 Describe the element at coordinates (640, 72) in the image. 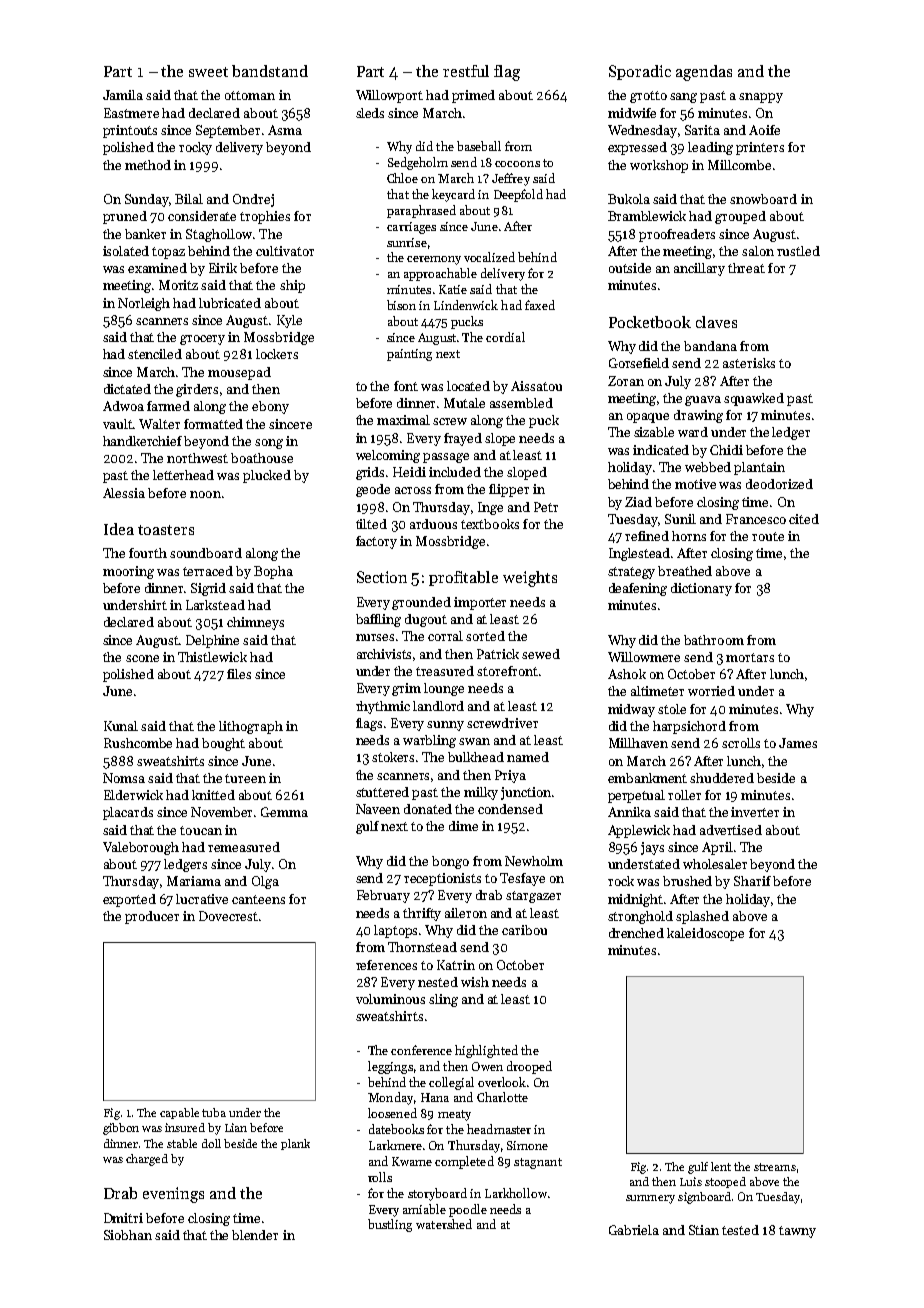

I see `Sporadic` at that location.
